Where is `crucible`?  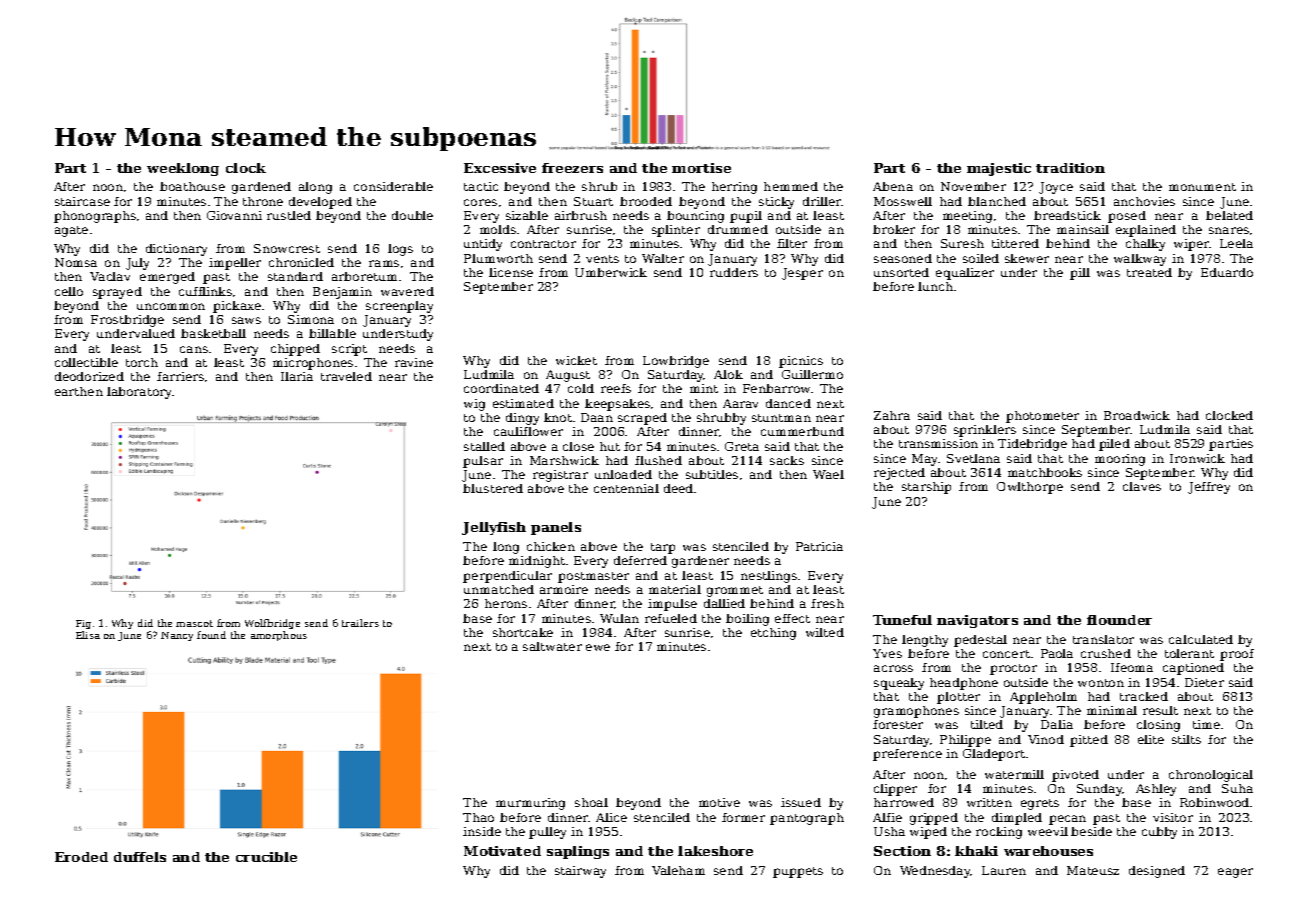
crucible is located at coordinates (266, 857).
